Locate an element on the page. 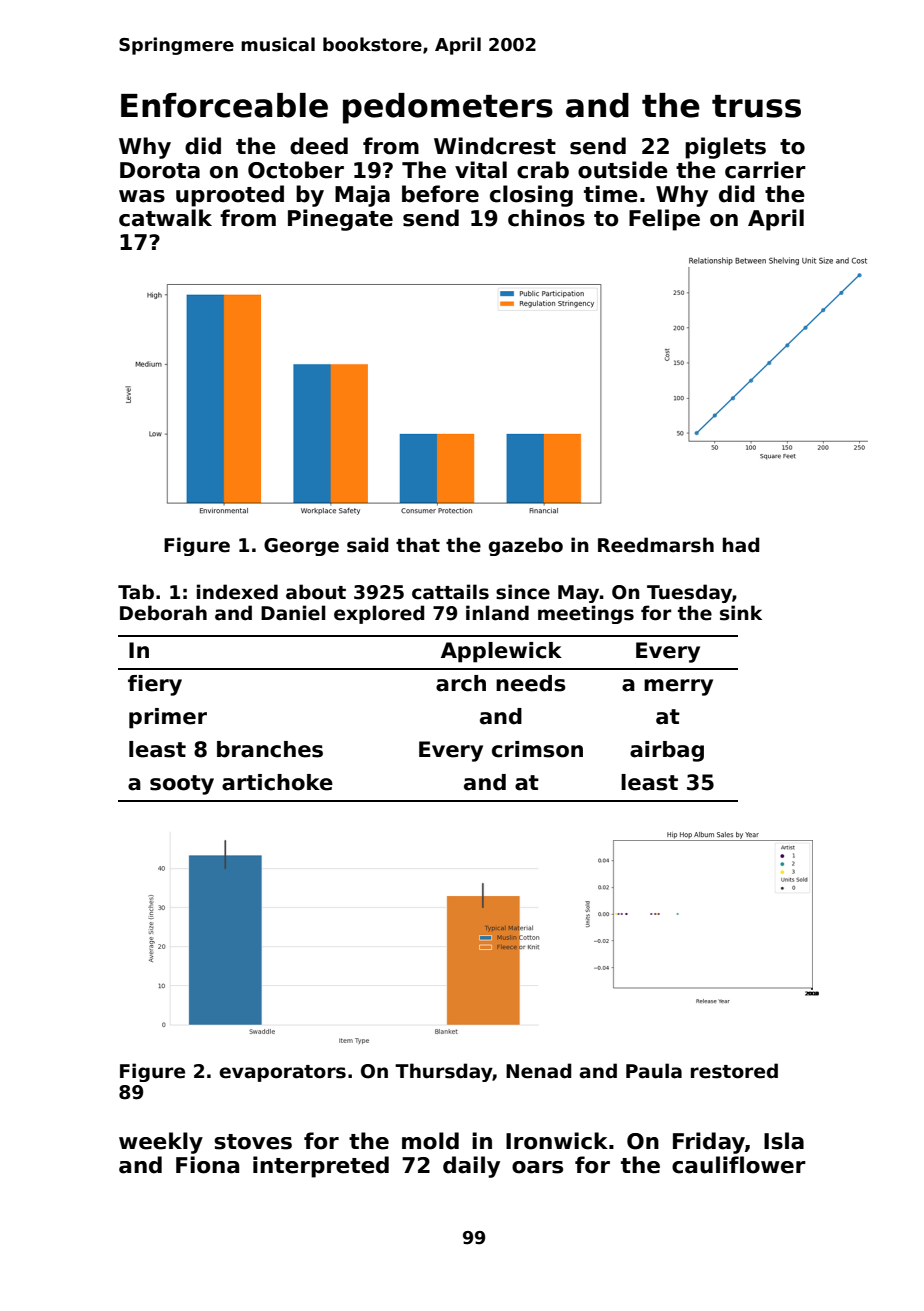 The width and height of the page is (924, 1311). that is located at coordinates (418, 545).
